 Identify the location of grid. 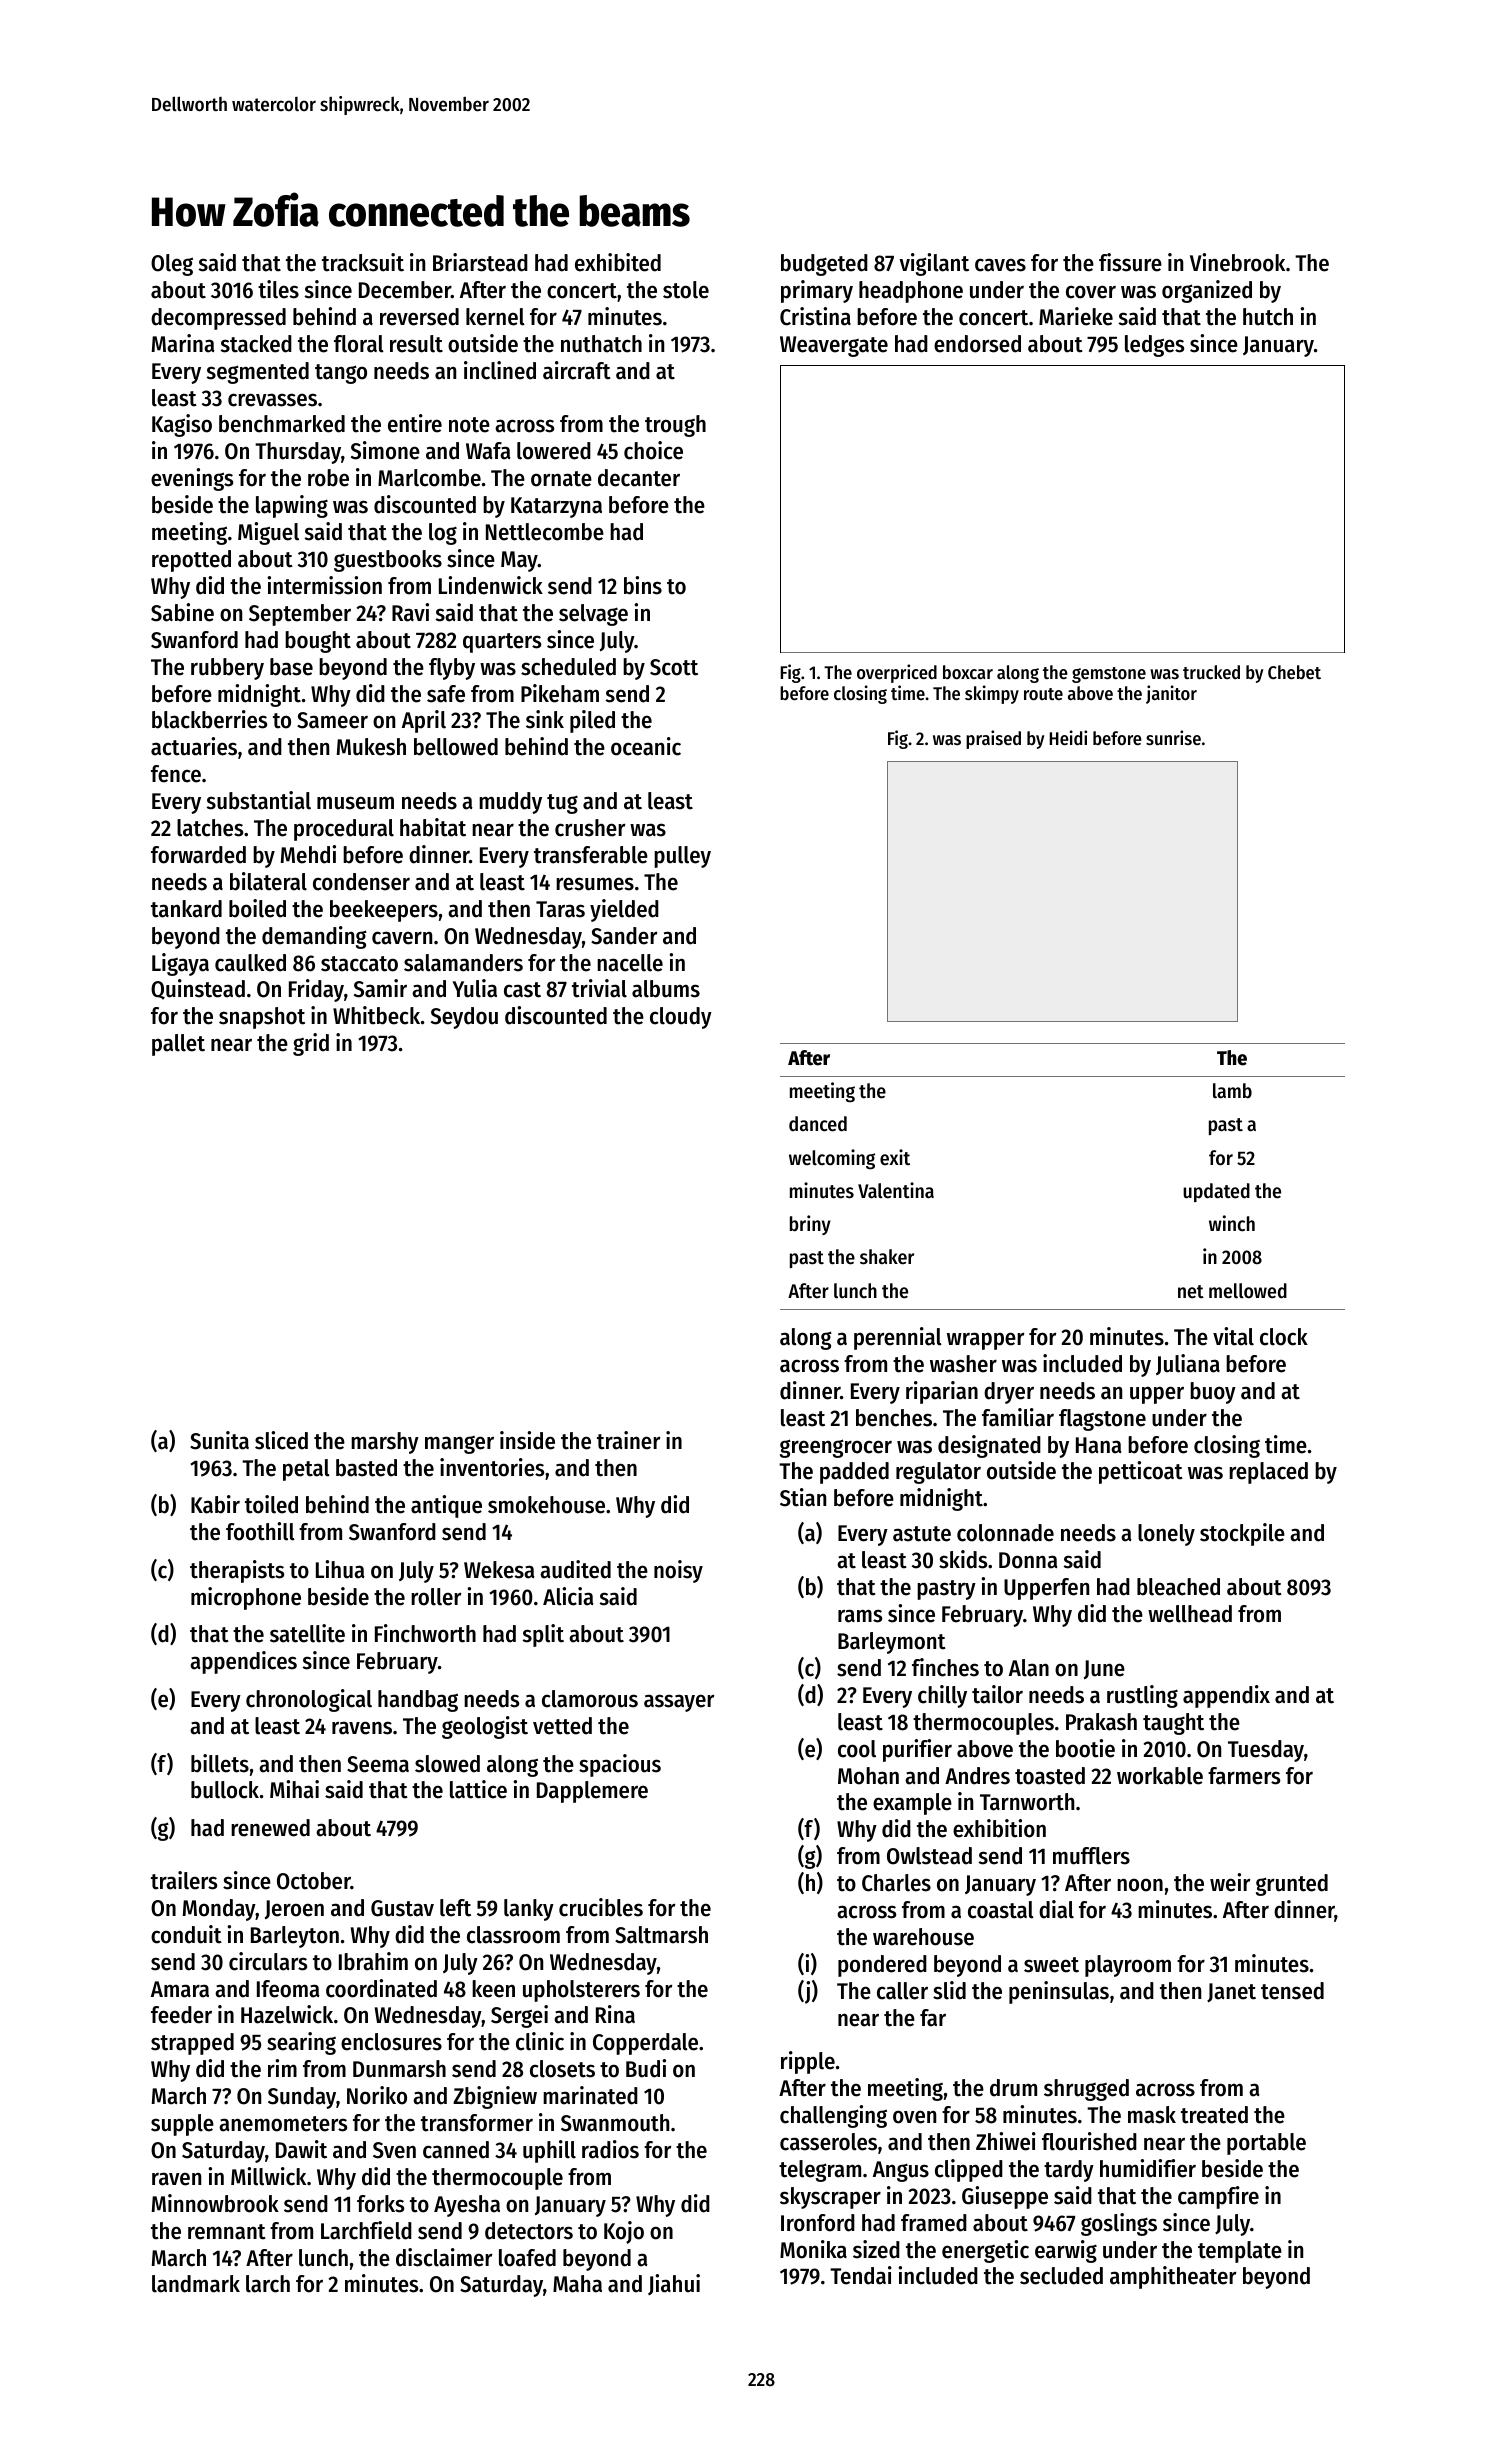
(311, 1044).
